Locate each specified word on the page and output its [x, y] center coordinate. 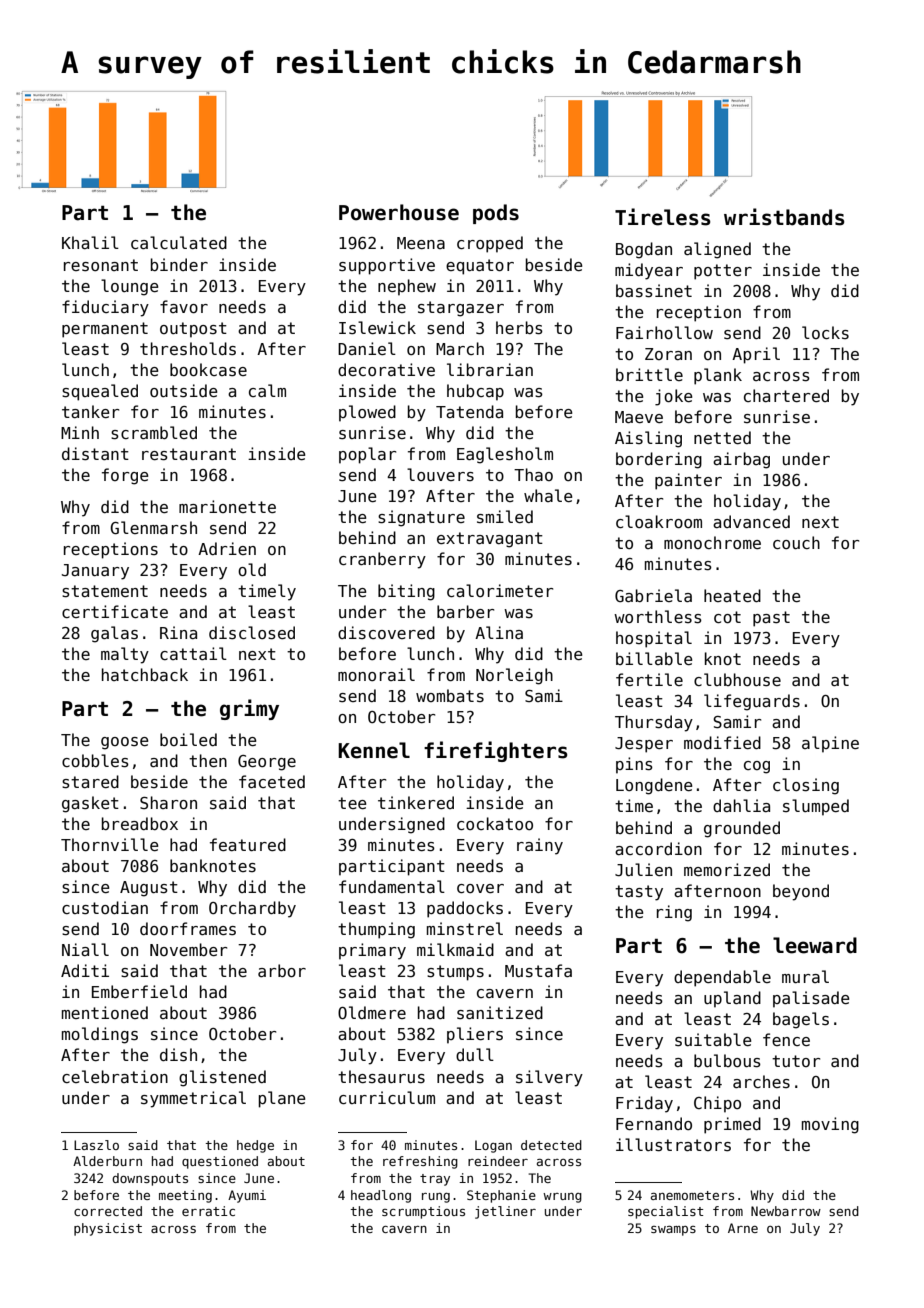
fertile [649, 679]
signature [421, 518]
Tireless [663, 217]
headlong [381, 1196]
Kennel [374, 750]
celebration [115, 1076]
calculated [179, 242]
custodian [105, 908]
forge [125, 476]
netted [722, 437]
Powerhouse [399, 212]
